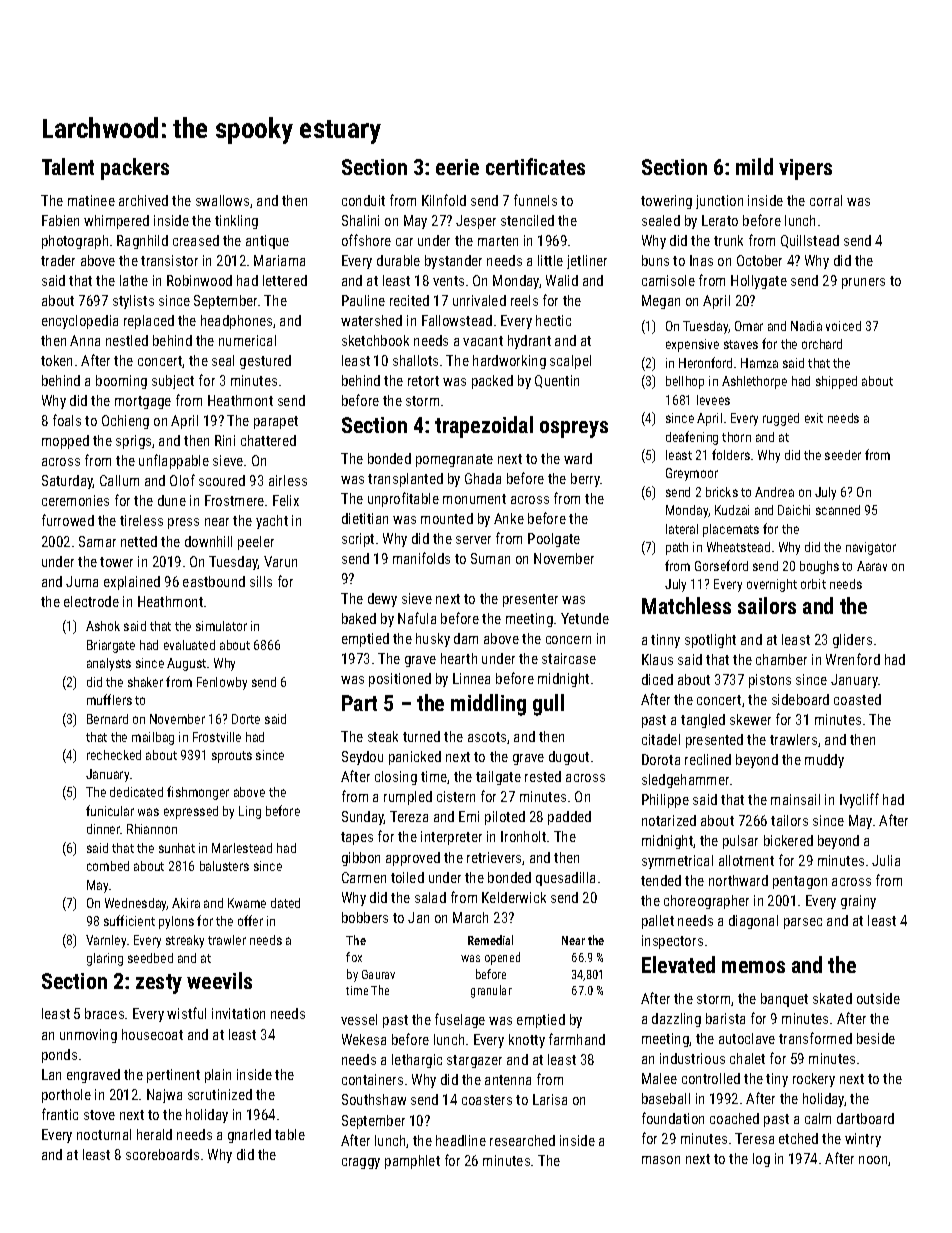 The image size is (952, 1233). Describe the element at coordinates (222, 683) in the screenshot. I see `Fenlowby` at that location.
